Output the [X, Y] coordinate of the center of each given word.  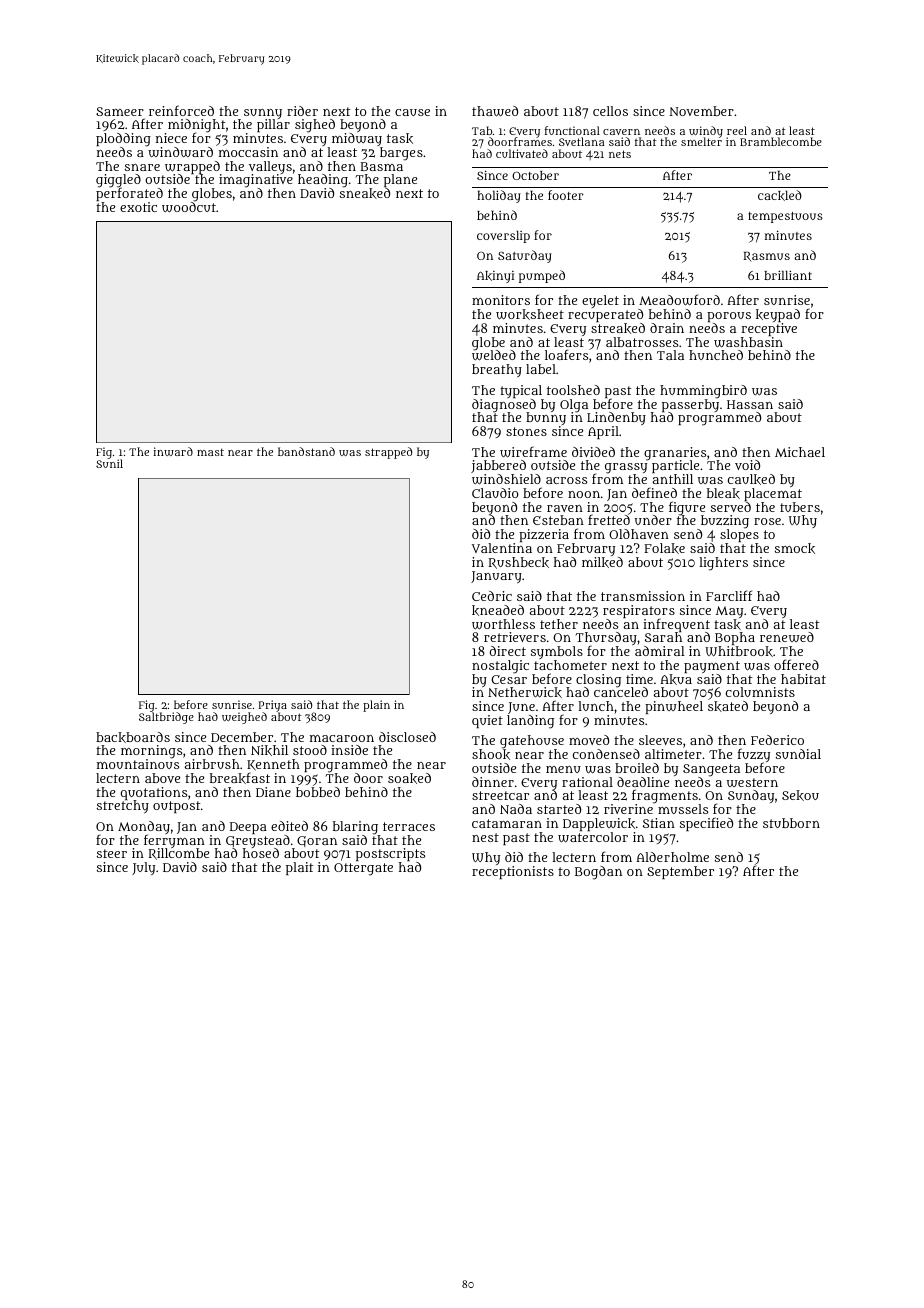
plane [400, 181]
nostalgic [500, 667]
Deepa [248, 828]
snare [142, 167]
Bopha [735, 638]
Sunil [109, 464]
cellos [610, 111]
